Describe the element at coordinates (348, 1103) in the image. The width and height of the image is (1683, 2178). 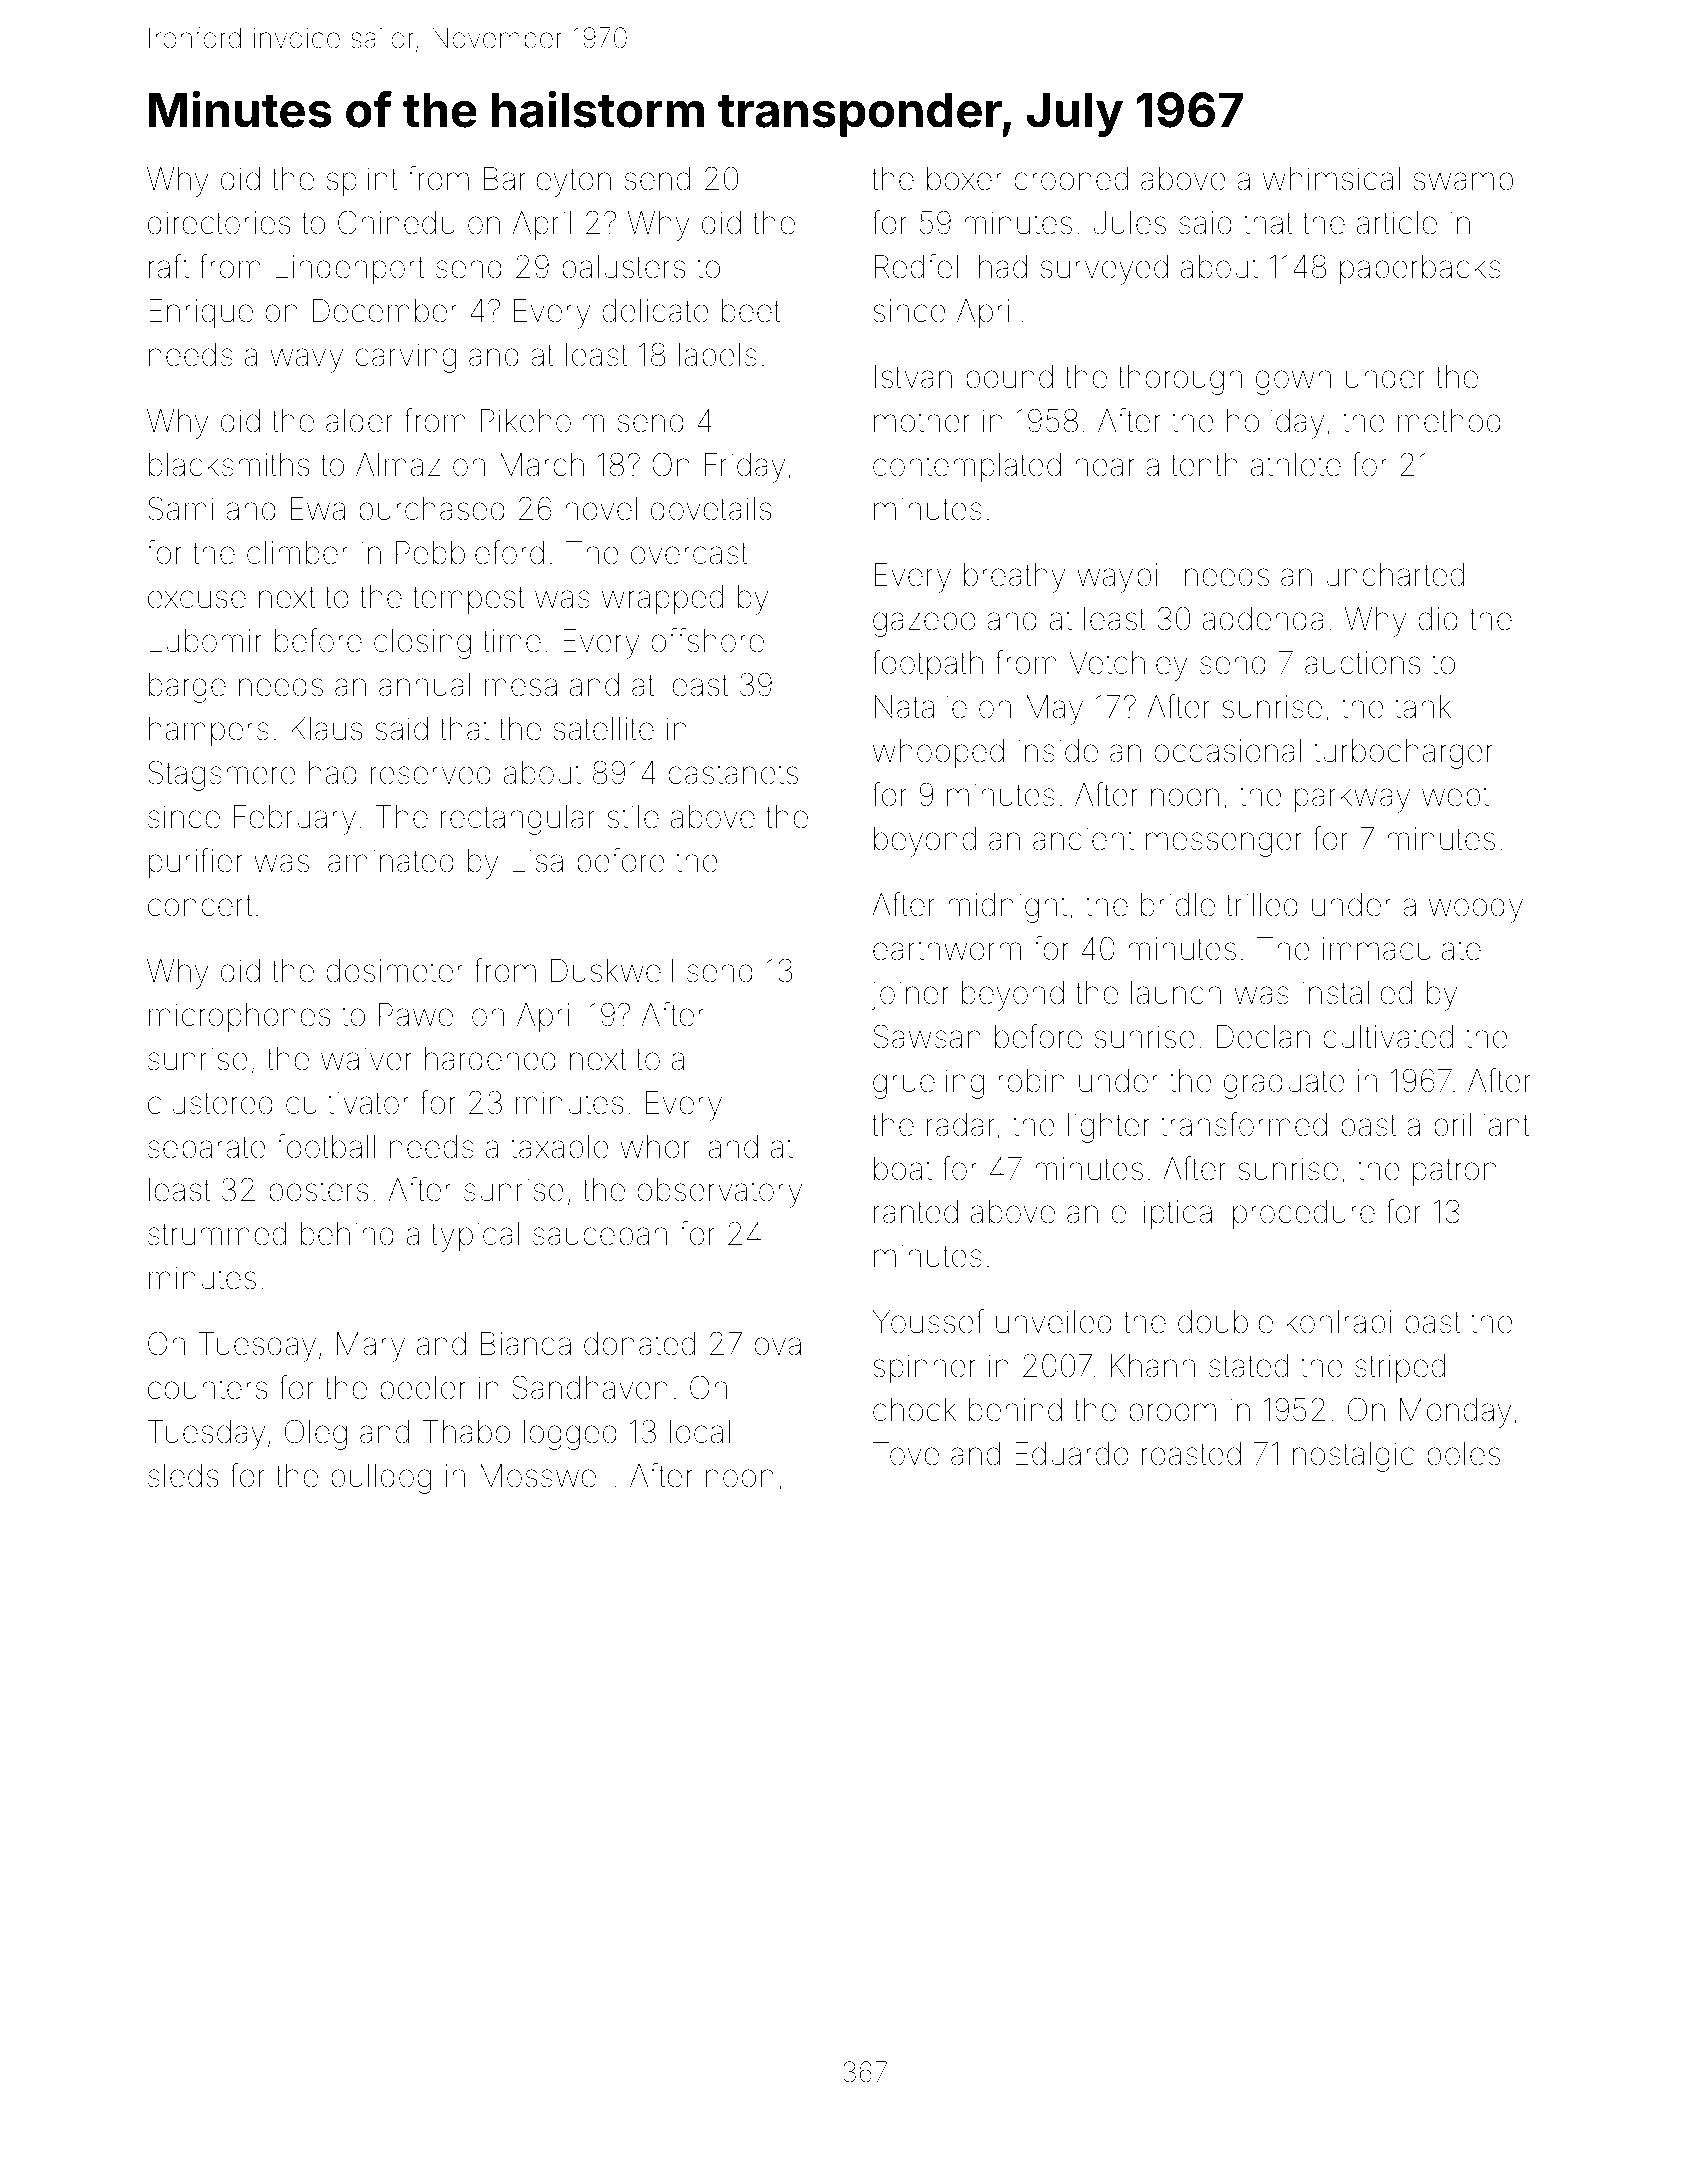
I see `cultivator` at that location.
